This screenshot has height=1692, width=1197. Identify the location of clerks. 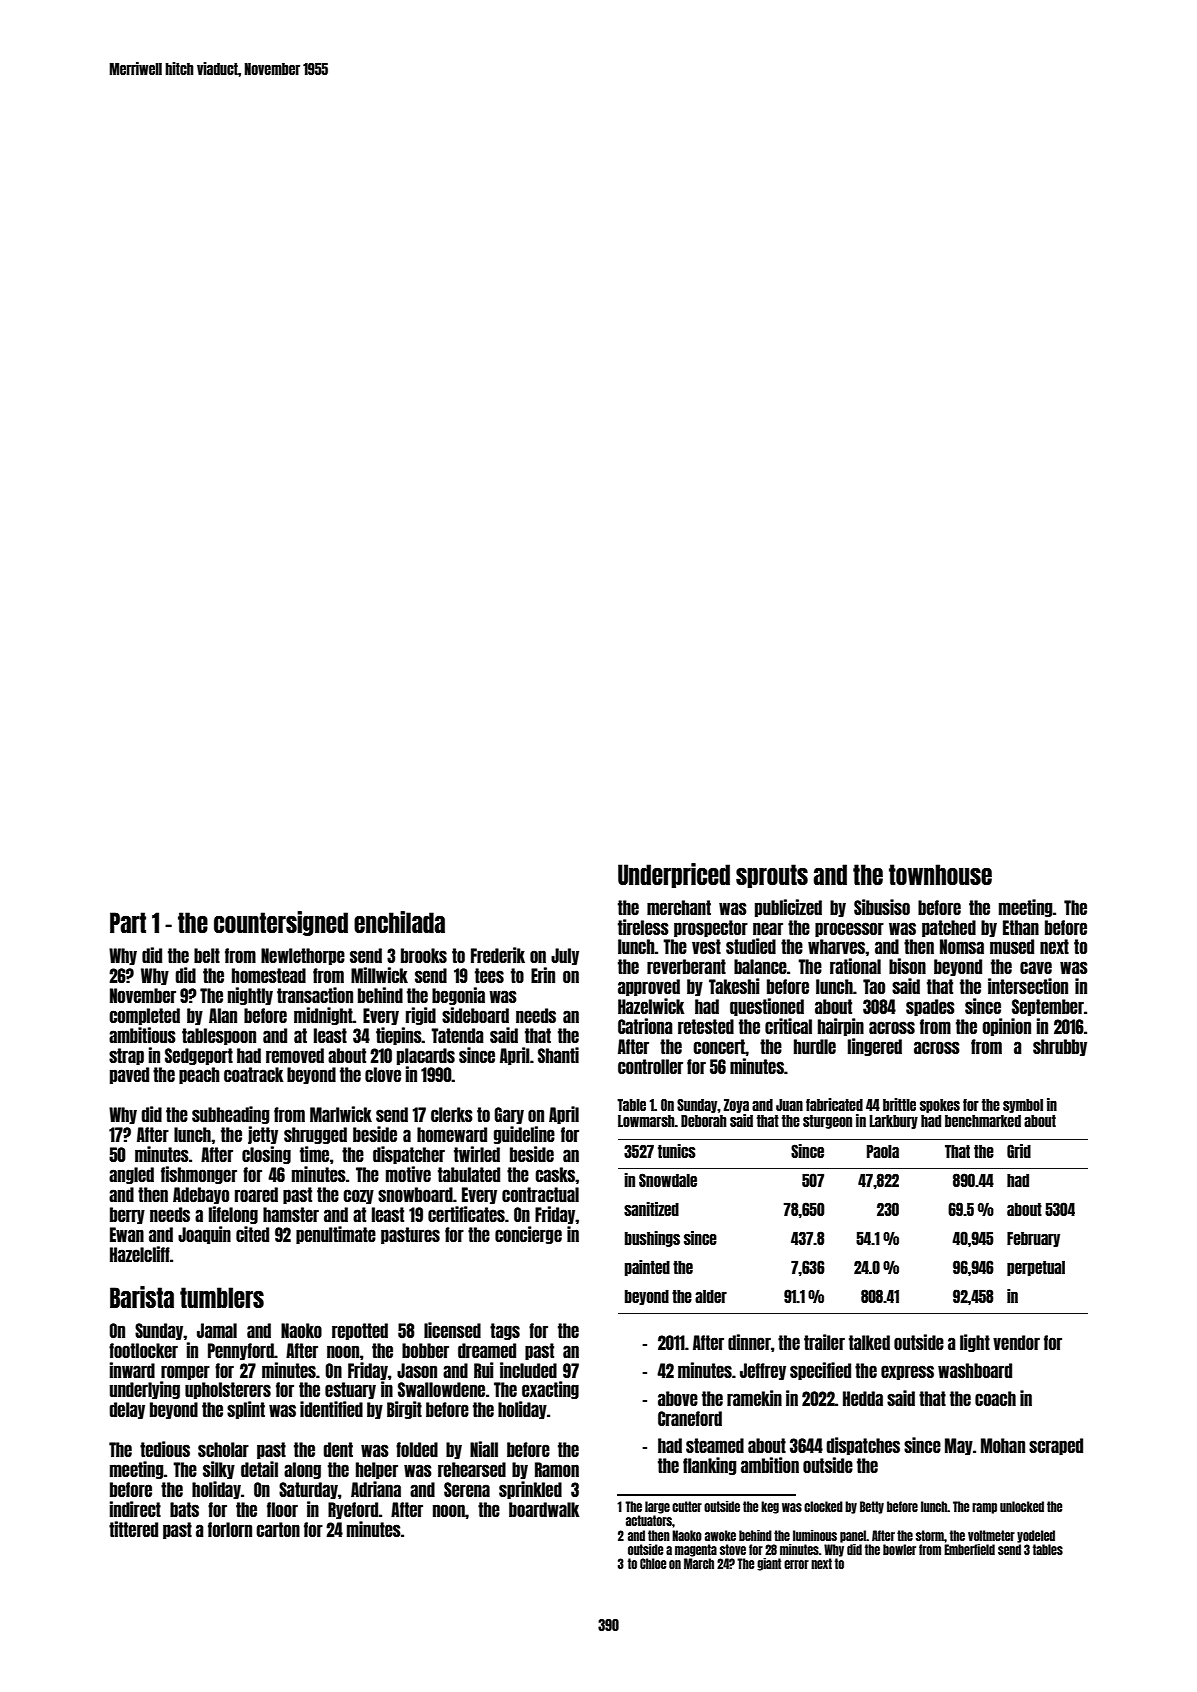
(452, 1114).
